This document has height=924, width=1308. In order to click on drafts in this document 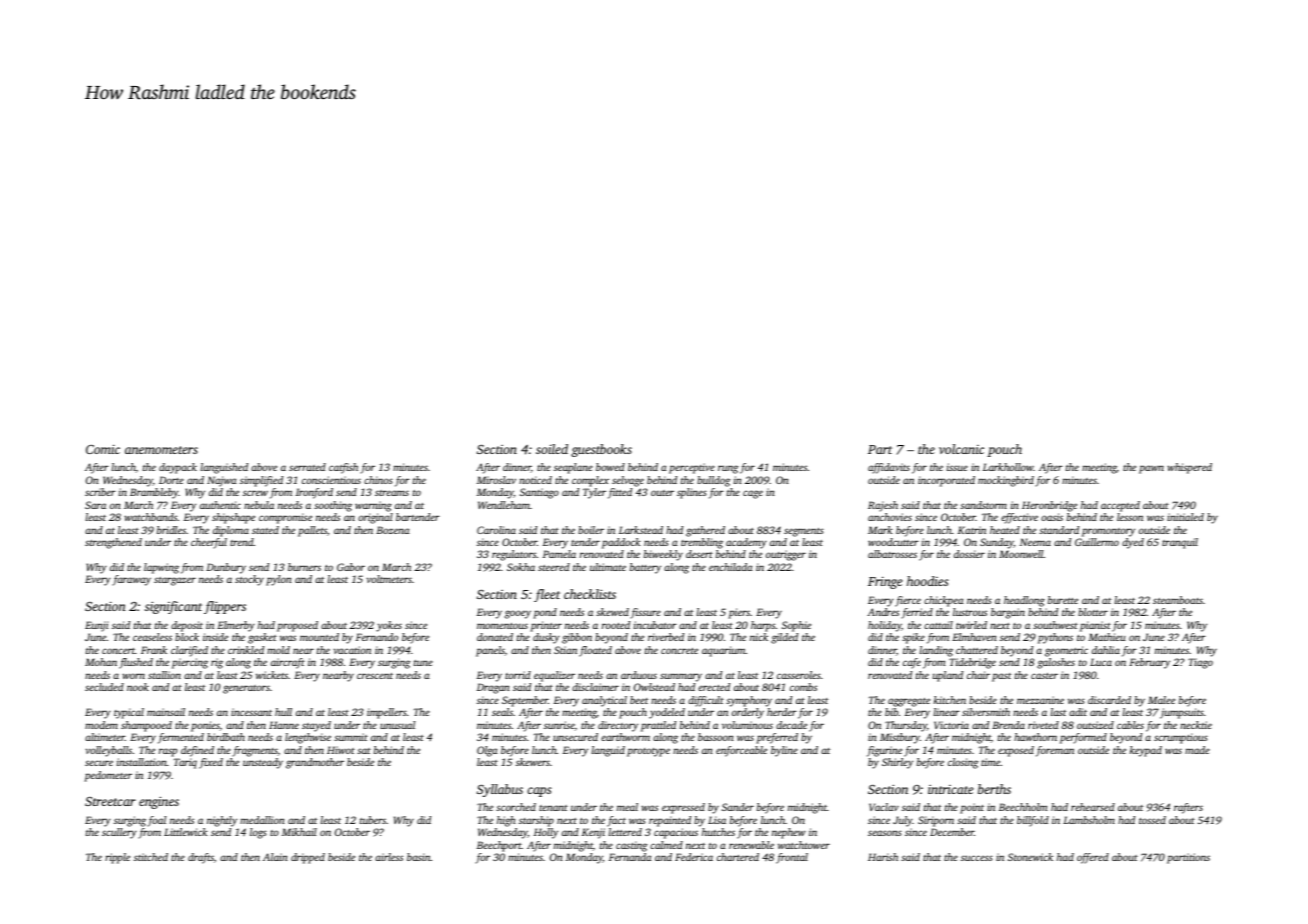, I will do `click(201, 858)`.
